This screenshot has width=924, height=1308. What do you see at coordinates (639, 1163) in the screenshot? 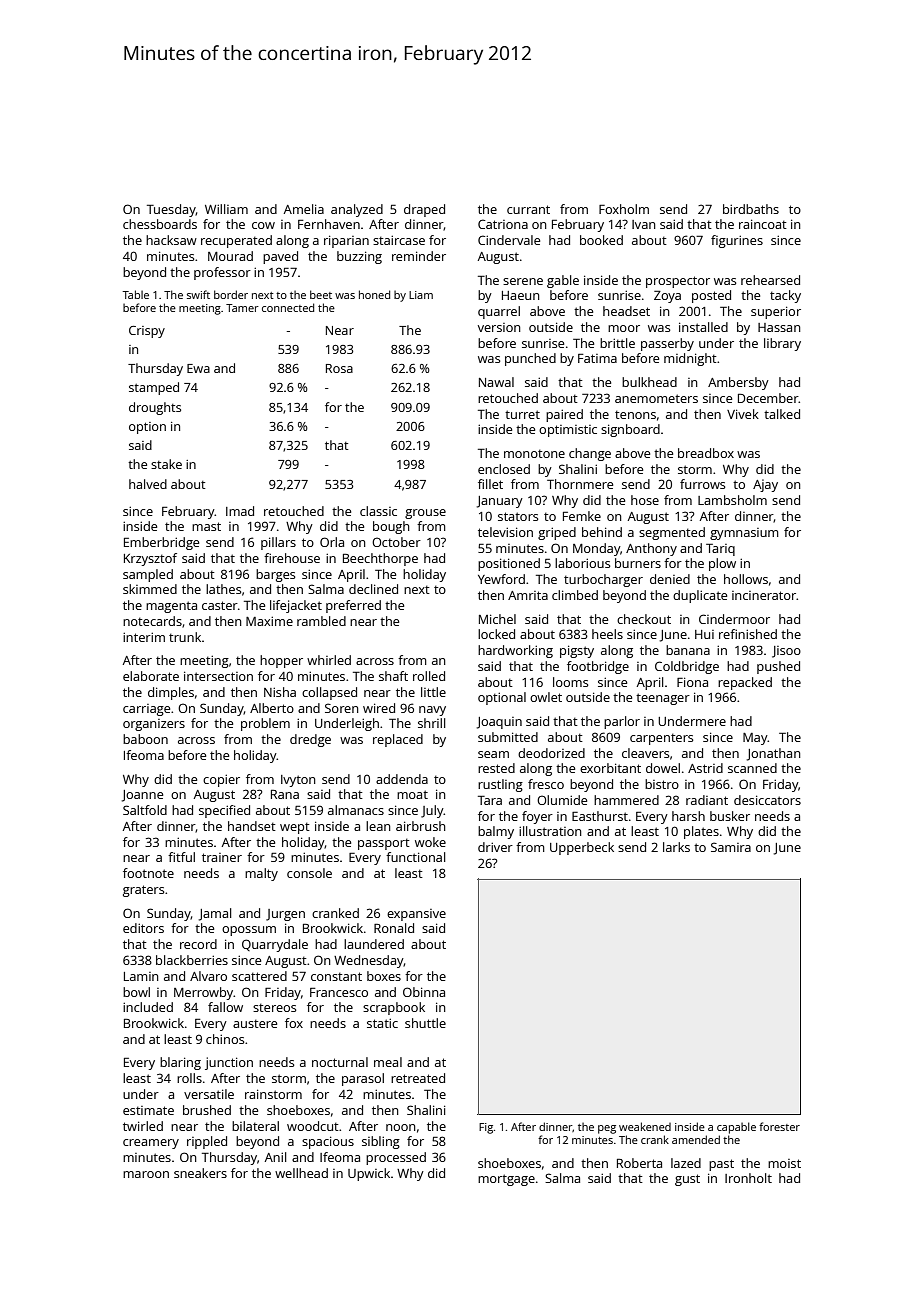
I see `Roberta` at bounding box center [639, 1163].
